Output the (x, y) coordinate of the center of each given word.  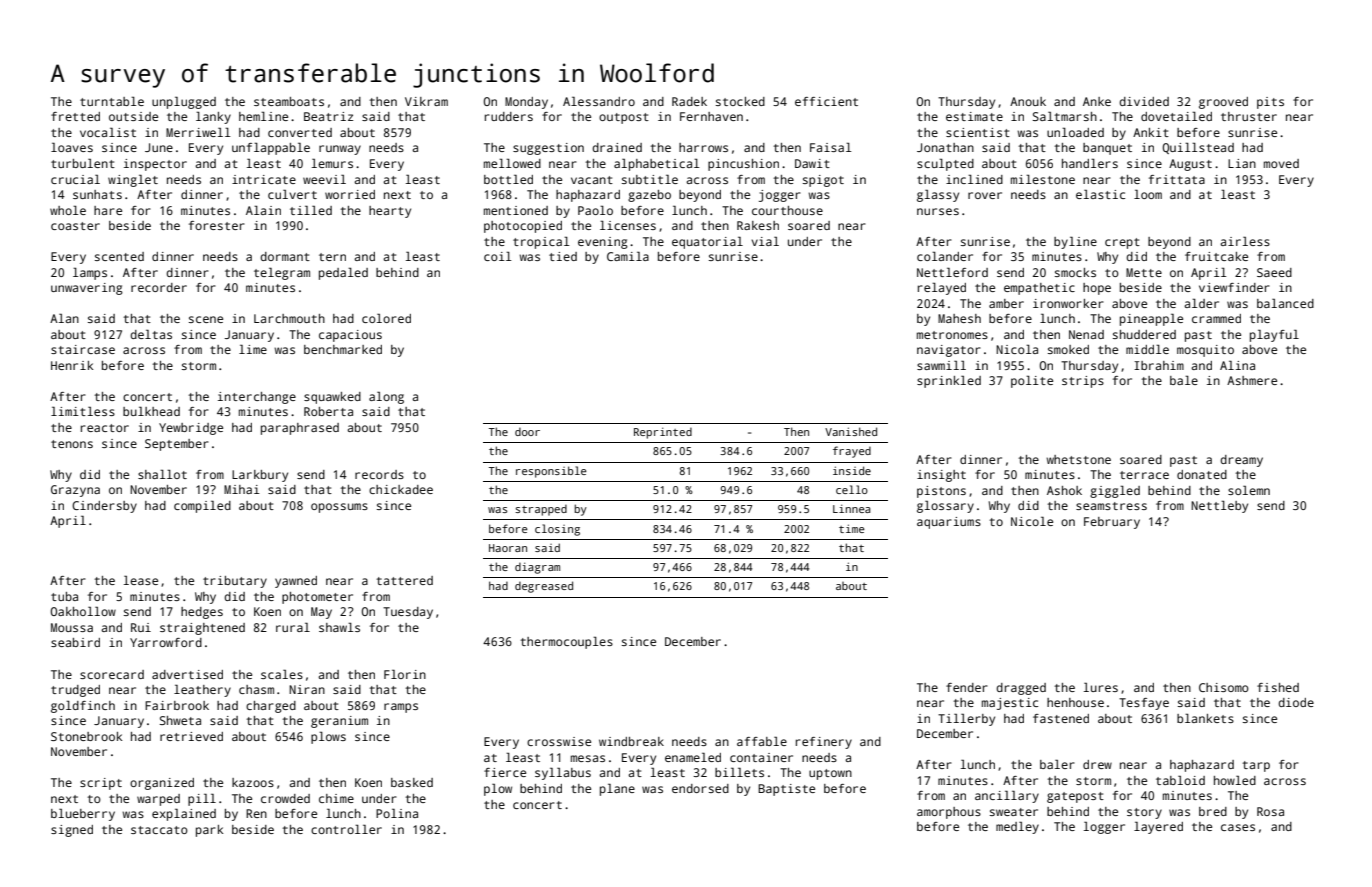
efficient (826, 101)
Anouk (1028, 101)
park (209, 831)
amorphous (949, 813)
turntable (112, 101)
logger (1104, 827)
